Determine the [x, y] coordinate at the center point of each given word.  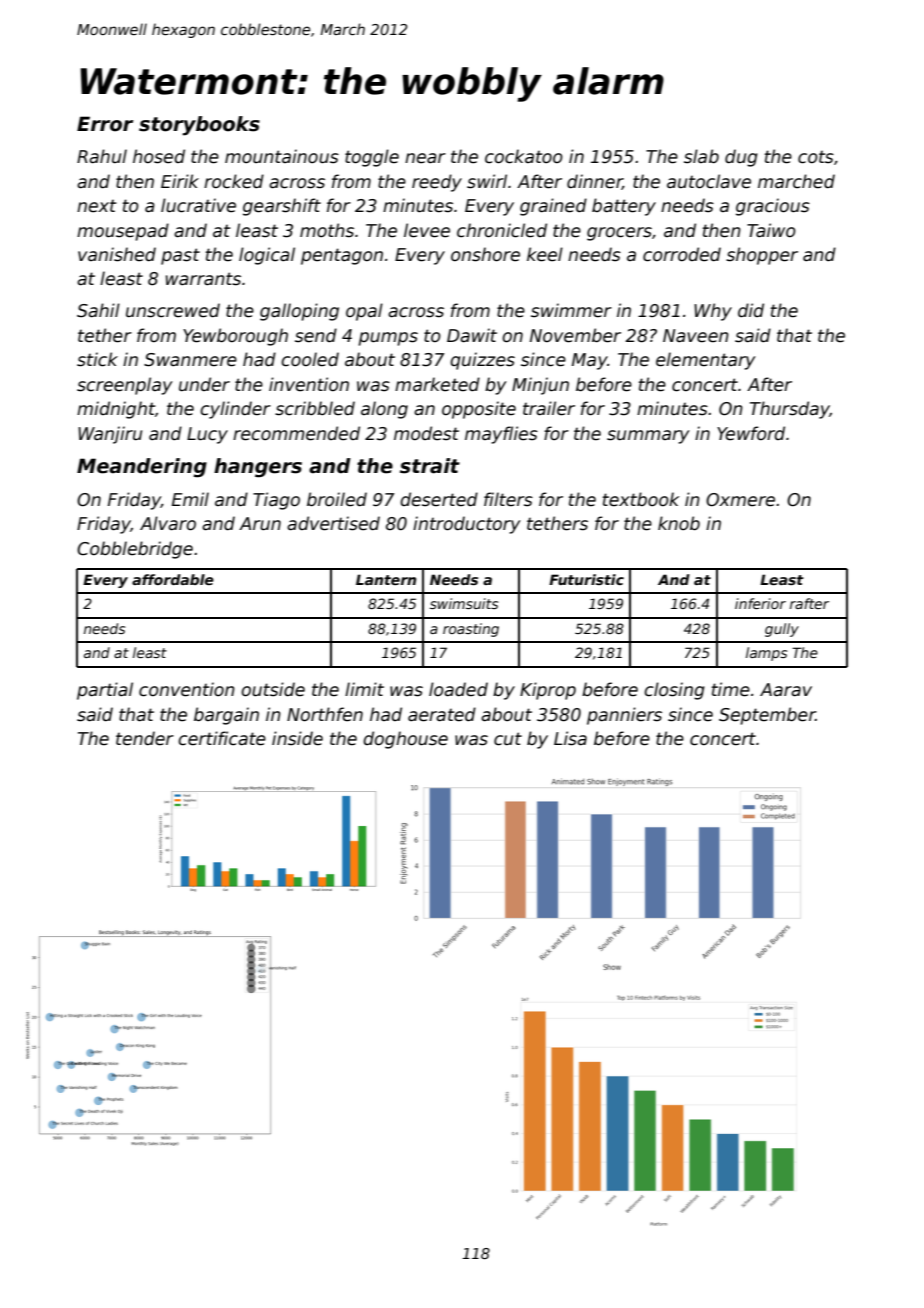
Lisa [570, 738]
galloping [299, 312]
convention [187, 689]
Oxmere [740, 500]
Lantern [386, 579]
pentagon [342, 256]
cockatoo [524, 156]
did [751, 310]
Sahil [98, 310]
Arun [260, 524]
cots [816, 157]
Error [105, 124]
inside [297, 738]
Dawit [472, 335]
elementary [705, 361]
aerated [442, 714]
